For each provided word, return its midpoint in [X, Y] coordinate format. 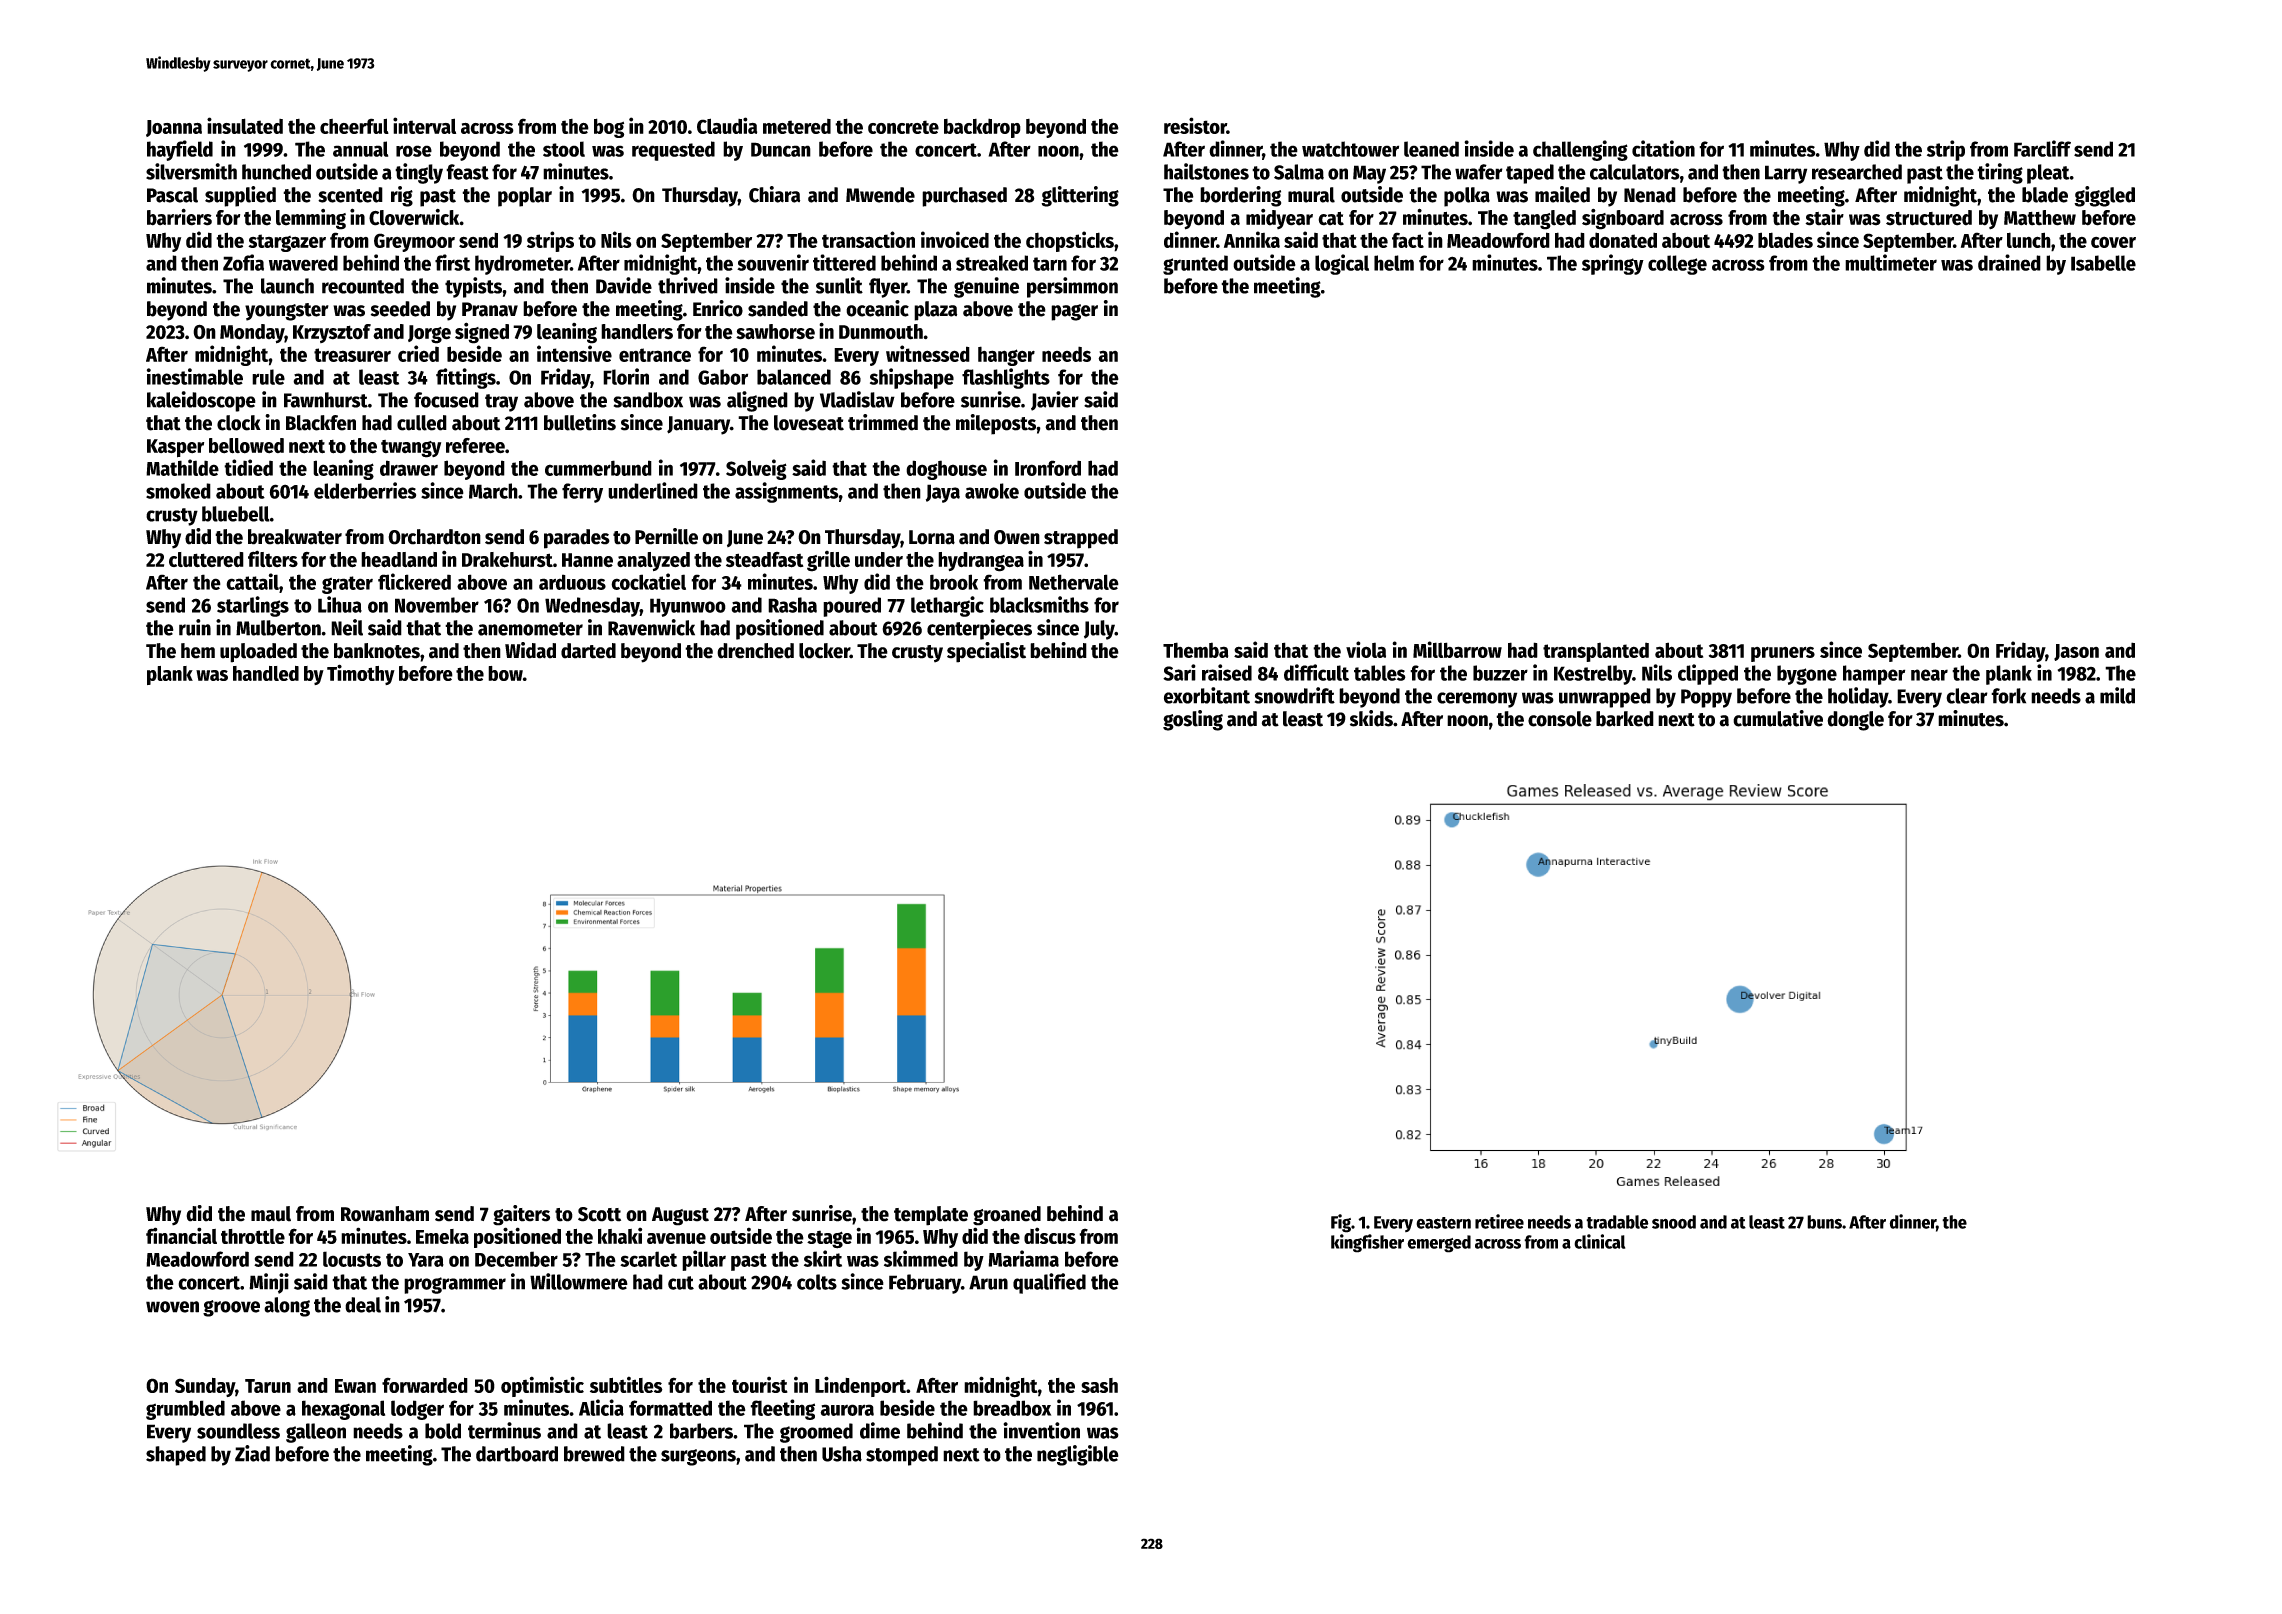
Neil [347, 627]
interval [424, 125]
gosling [1193, 720]
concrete [903, 127]
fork [2008, 696]
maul [271, 1214]
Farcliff [2042, 148]
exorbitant [1207, 695]
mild [2117, 695]
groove [231, 1308]
